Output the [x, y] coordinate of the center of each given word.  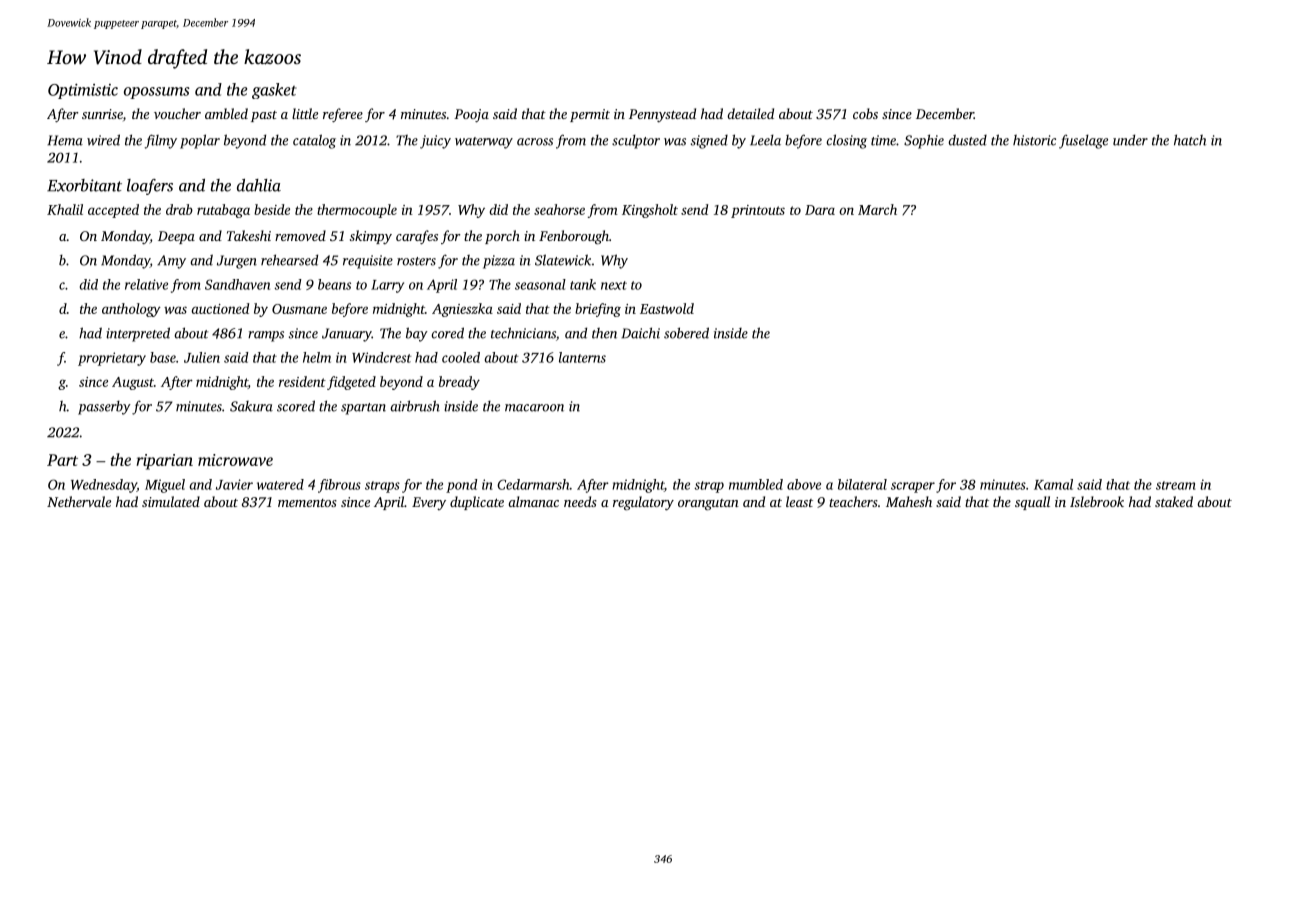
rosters [416, 261]
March [877, 209]
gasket [274, 91]
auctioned [220, 308]
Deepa [176, 237]
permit [590, 115]
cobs [865, 113]
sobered [686, 333]
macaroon [534, 408]
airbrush [415, 406]
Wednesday [104, 486]
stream [1176, 485]
